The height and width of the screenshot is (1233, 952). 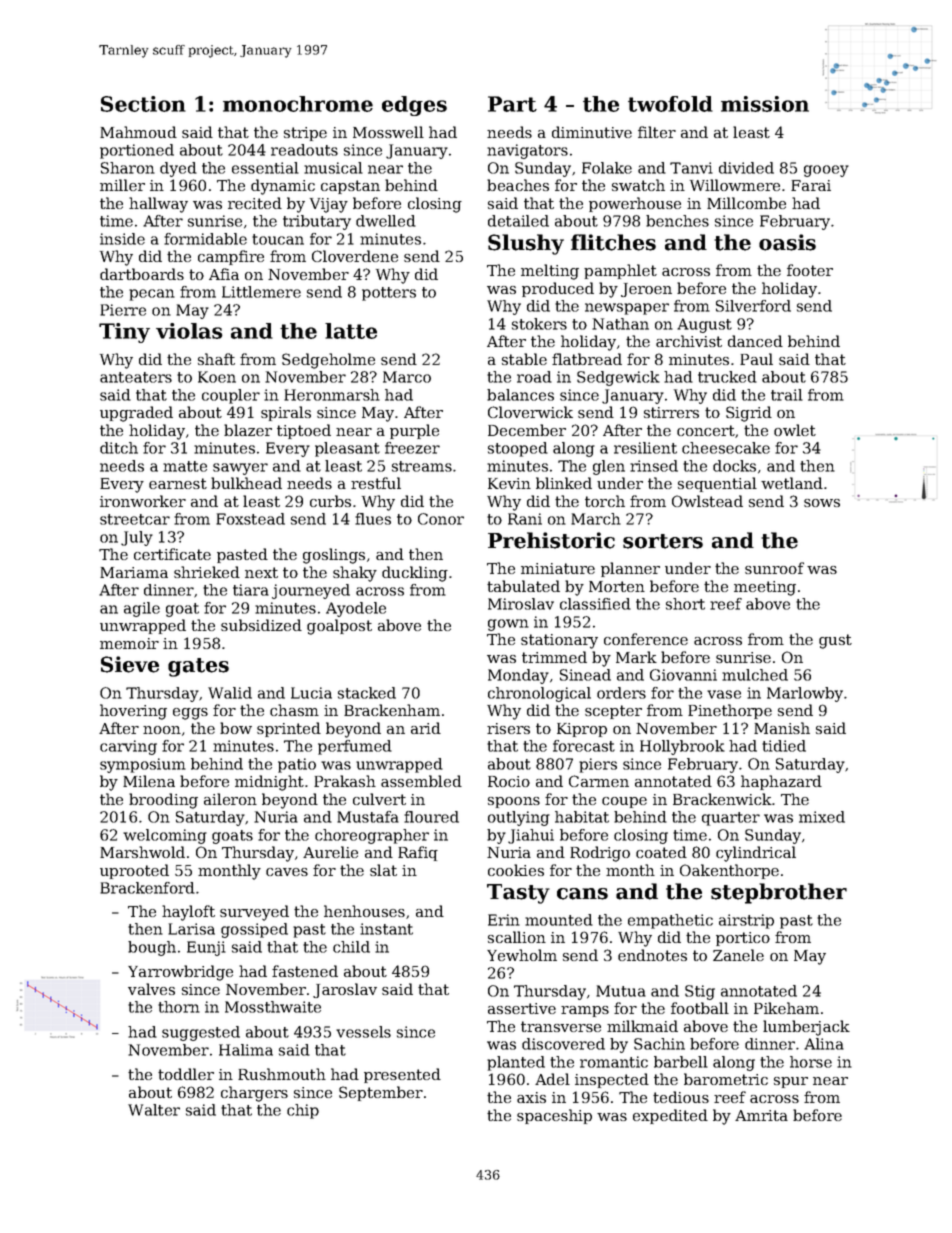 I want to click on Walter, so click(x=154, y=1110).
